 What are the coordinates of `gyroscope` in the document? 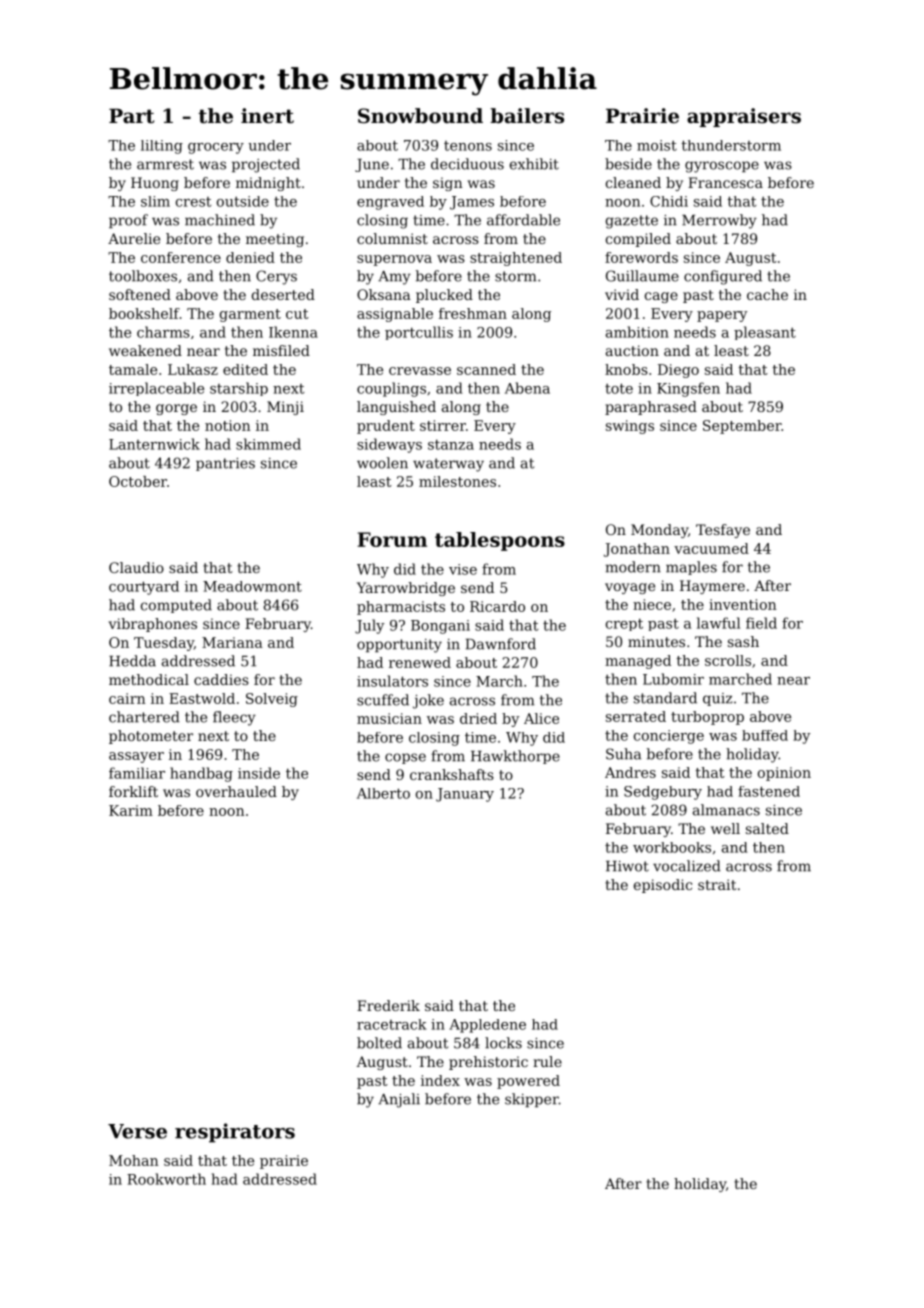 It's located at (722, 167).
